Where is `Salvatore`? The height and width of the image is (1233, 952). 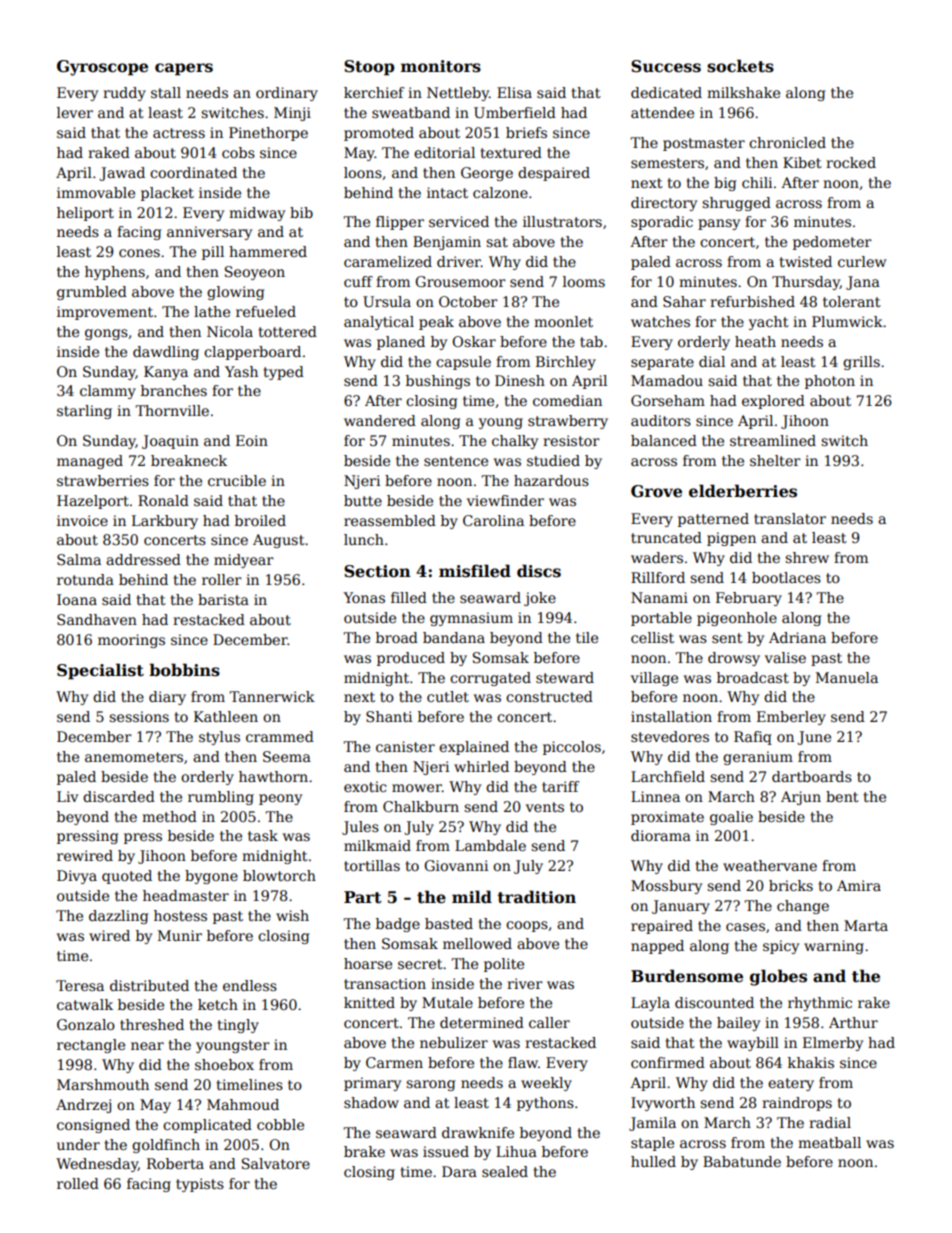 Salvatore is located at coordinates (276, 1163).
